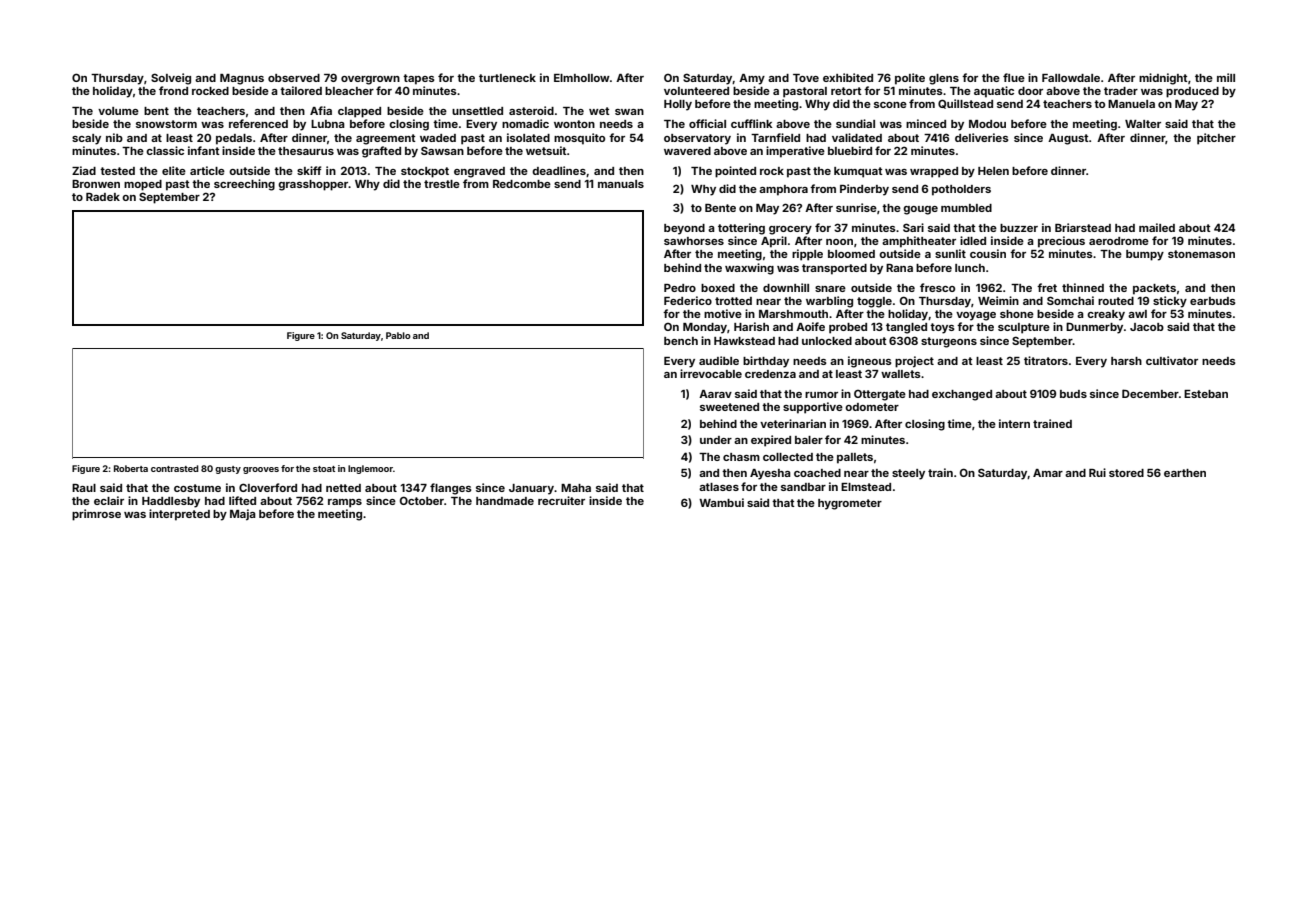 The image size is (1308, 924). What do you see at coordinates (294, 78) in the document?
I see `observed` at bounding box center [294, 78].
